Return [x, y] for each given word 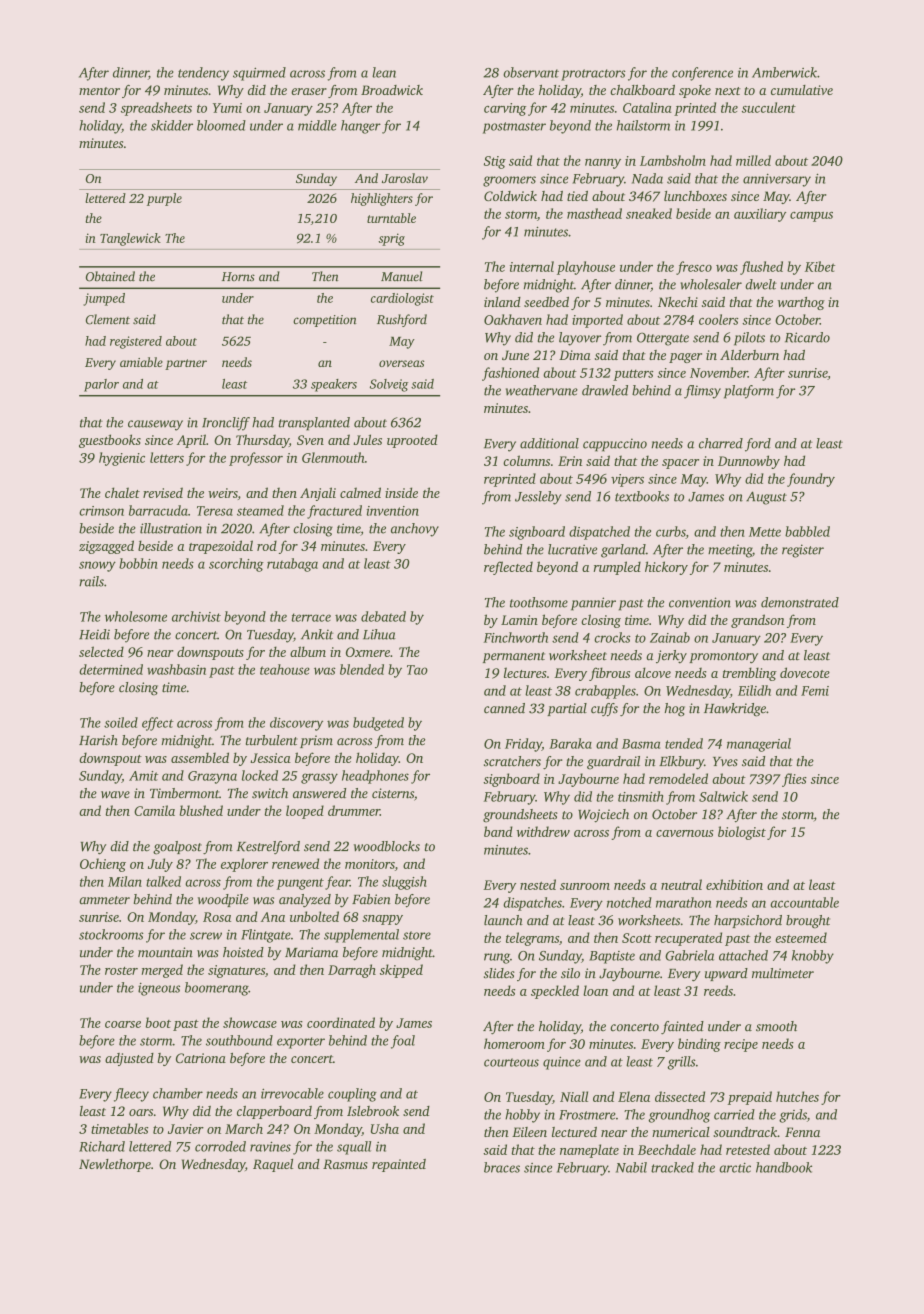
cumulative [802, 90]
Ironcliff [226, 424]
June [515, 355]
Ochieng [103, 865]
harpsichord [748, 921]
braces [502, 1167]
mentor [99, 91]
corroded [220, 1146]
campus [811, 217]
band [498, 831]
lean [384, 72]
